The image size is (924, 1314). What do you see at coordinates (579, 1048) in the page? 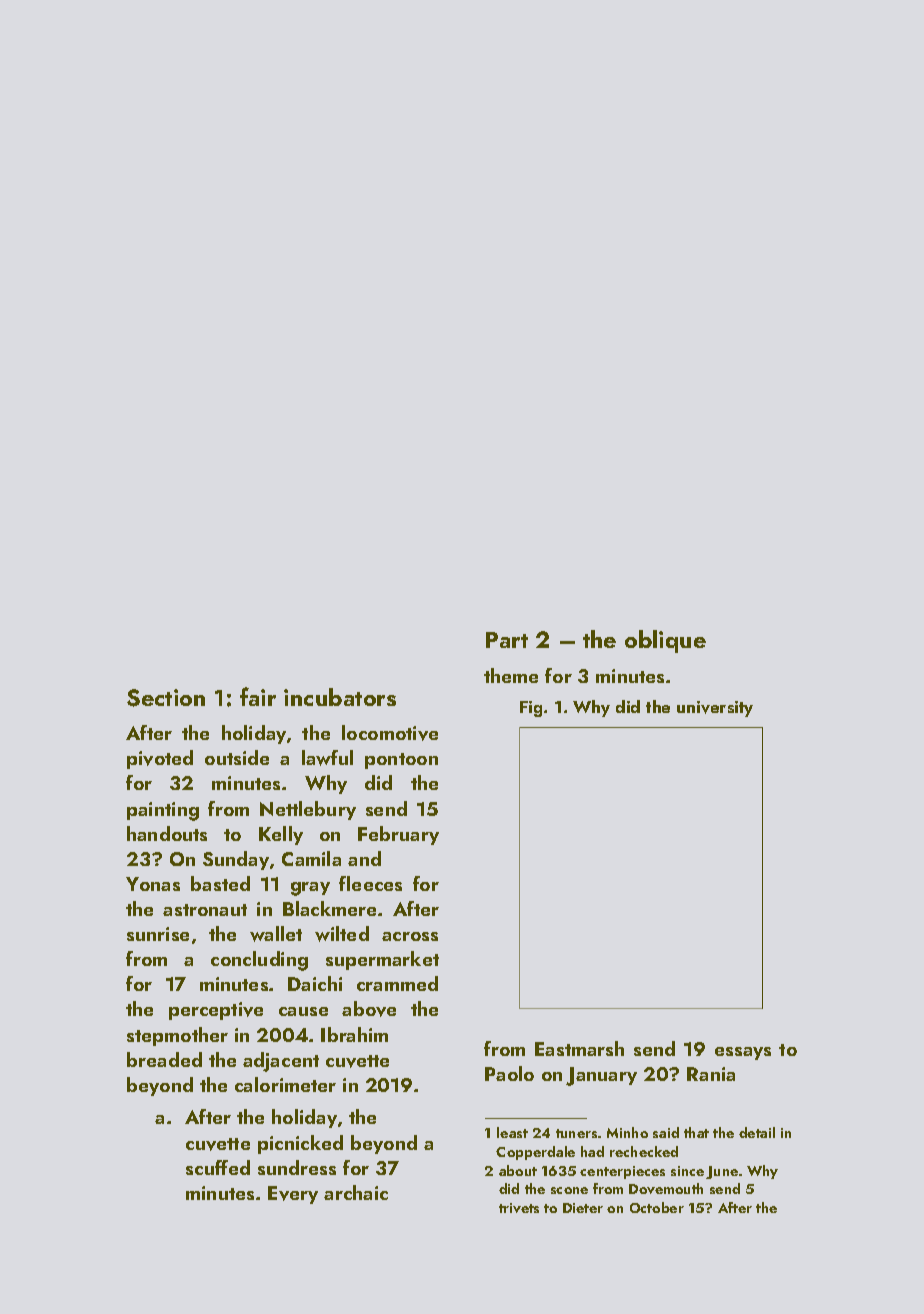
I see `Eastmarsh` at bounding box center [579, 1048].
